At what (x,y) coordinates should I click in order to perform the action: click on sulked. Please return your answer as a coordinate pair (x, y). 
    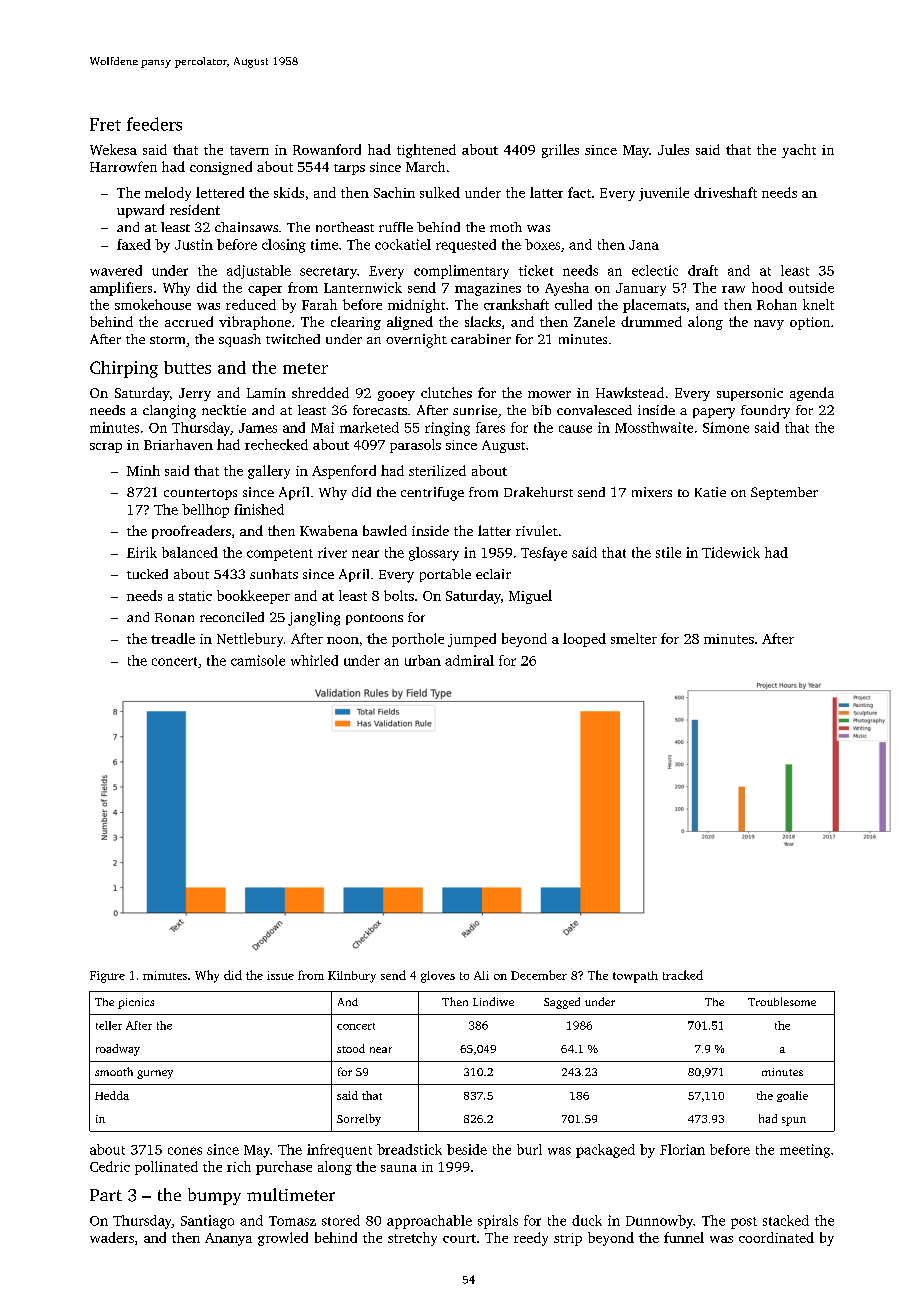
    Looking at the image, I should click on (440, 192).
